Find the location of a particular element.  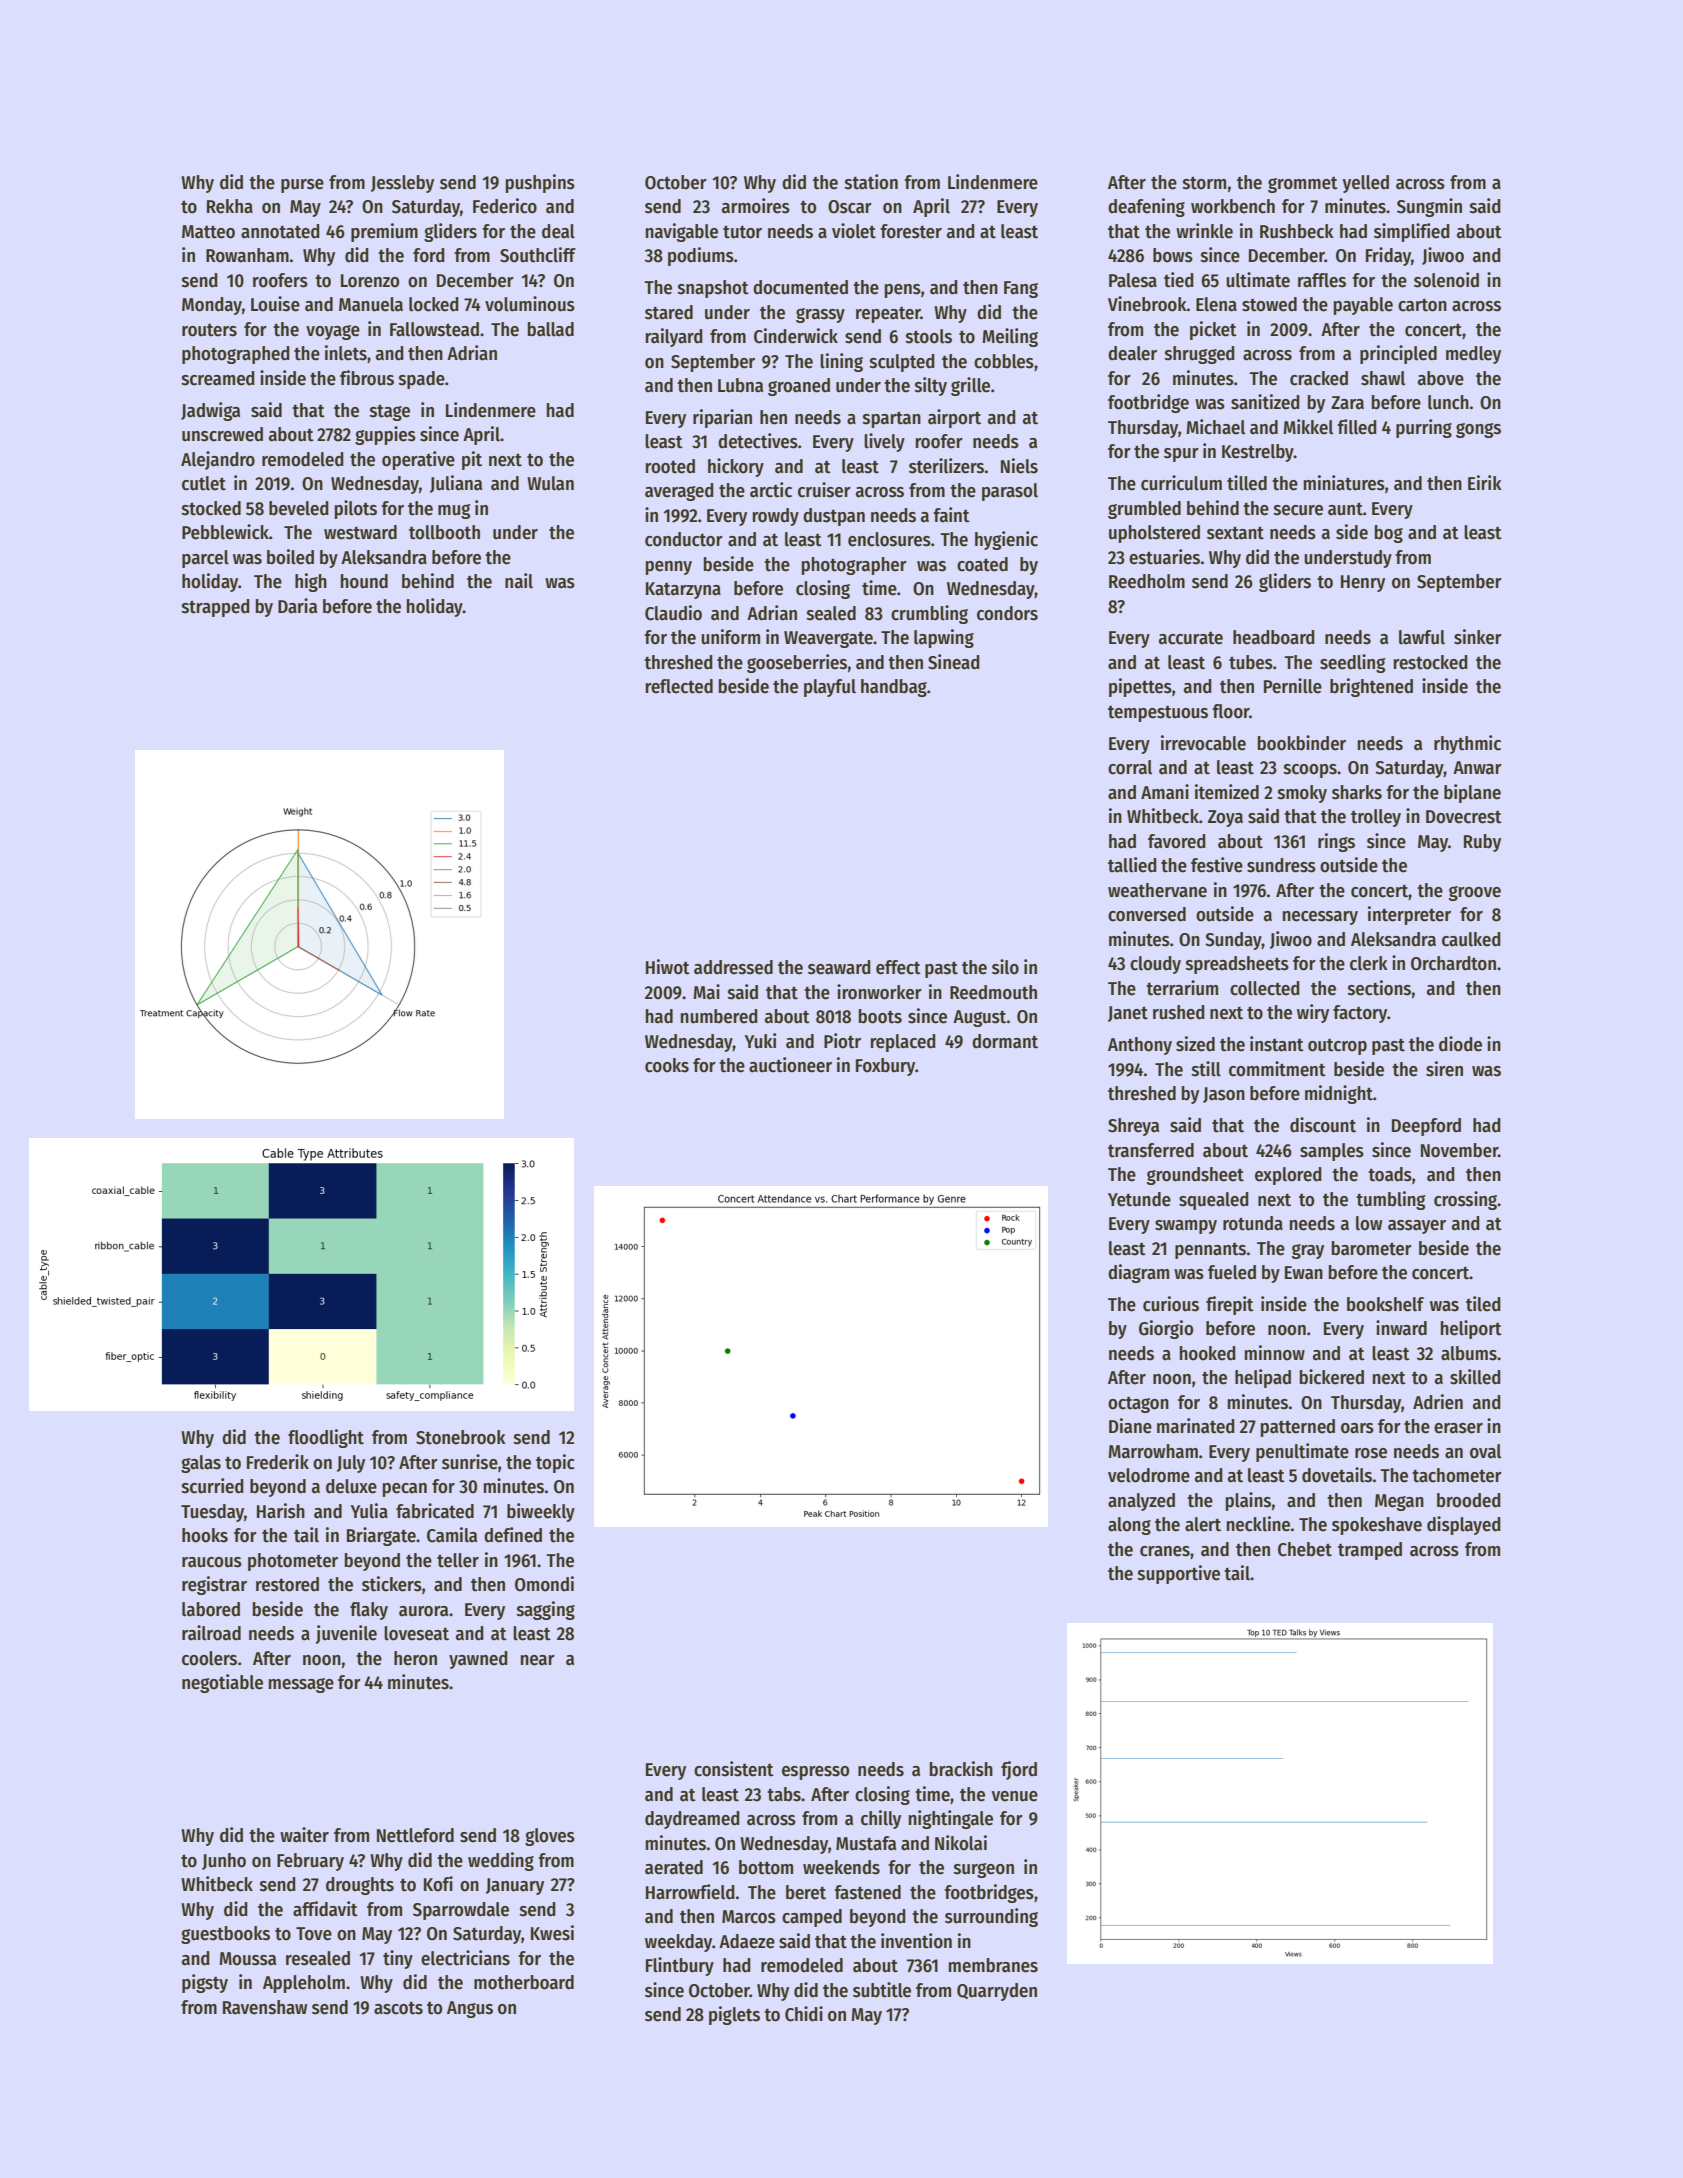

yelled is located at coordinates (1366, 184).
